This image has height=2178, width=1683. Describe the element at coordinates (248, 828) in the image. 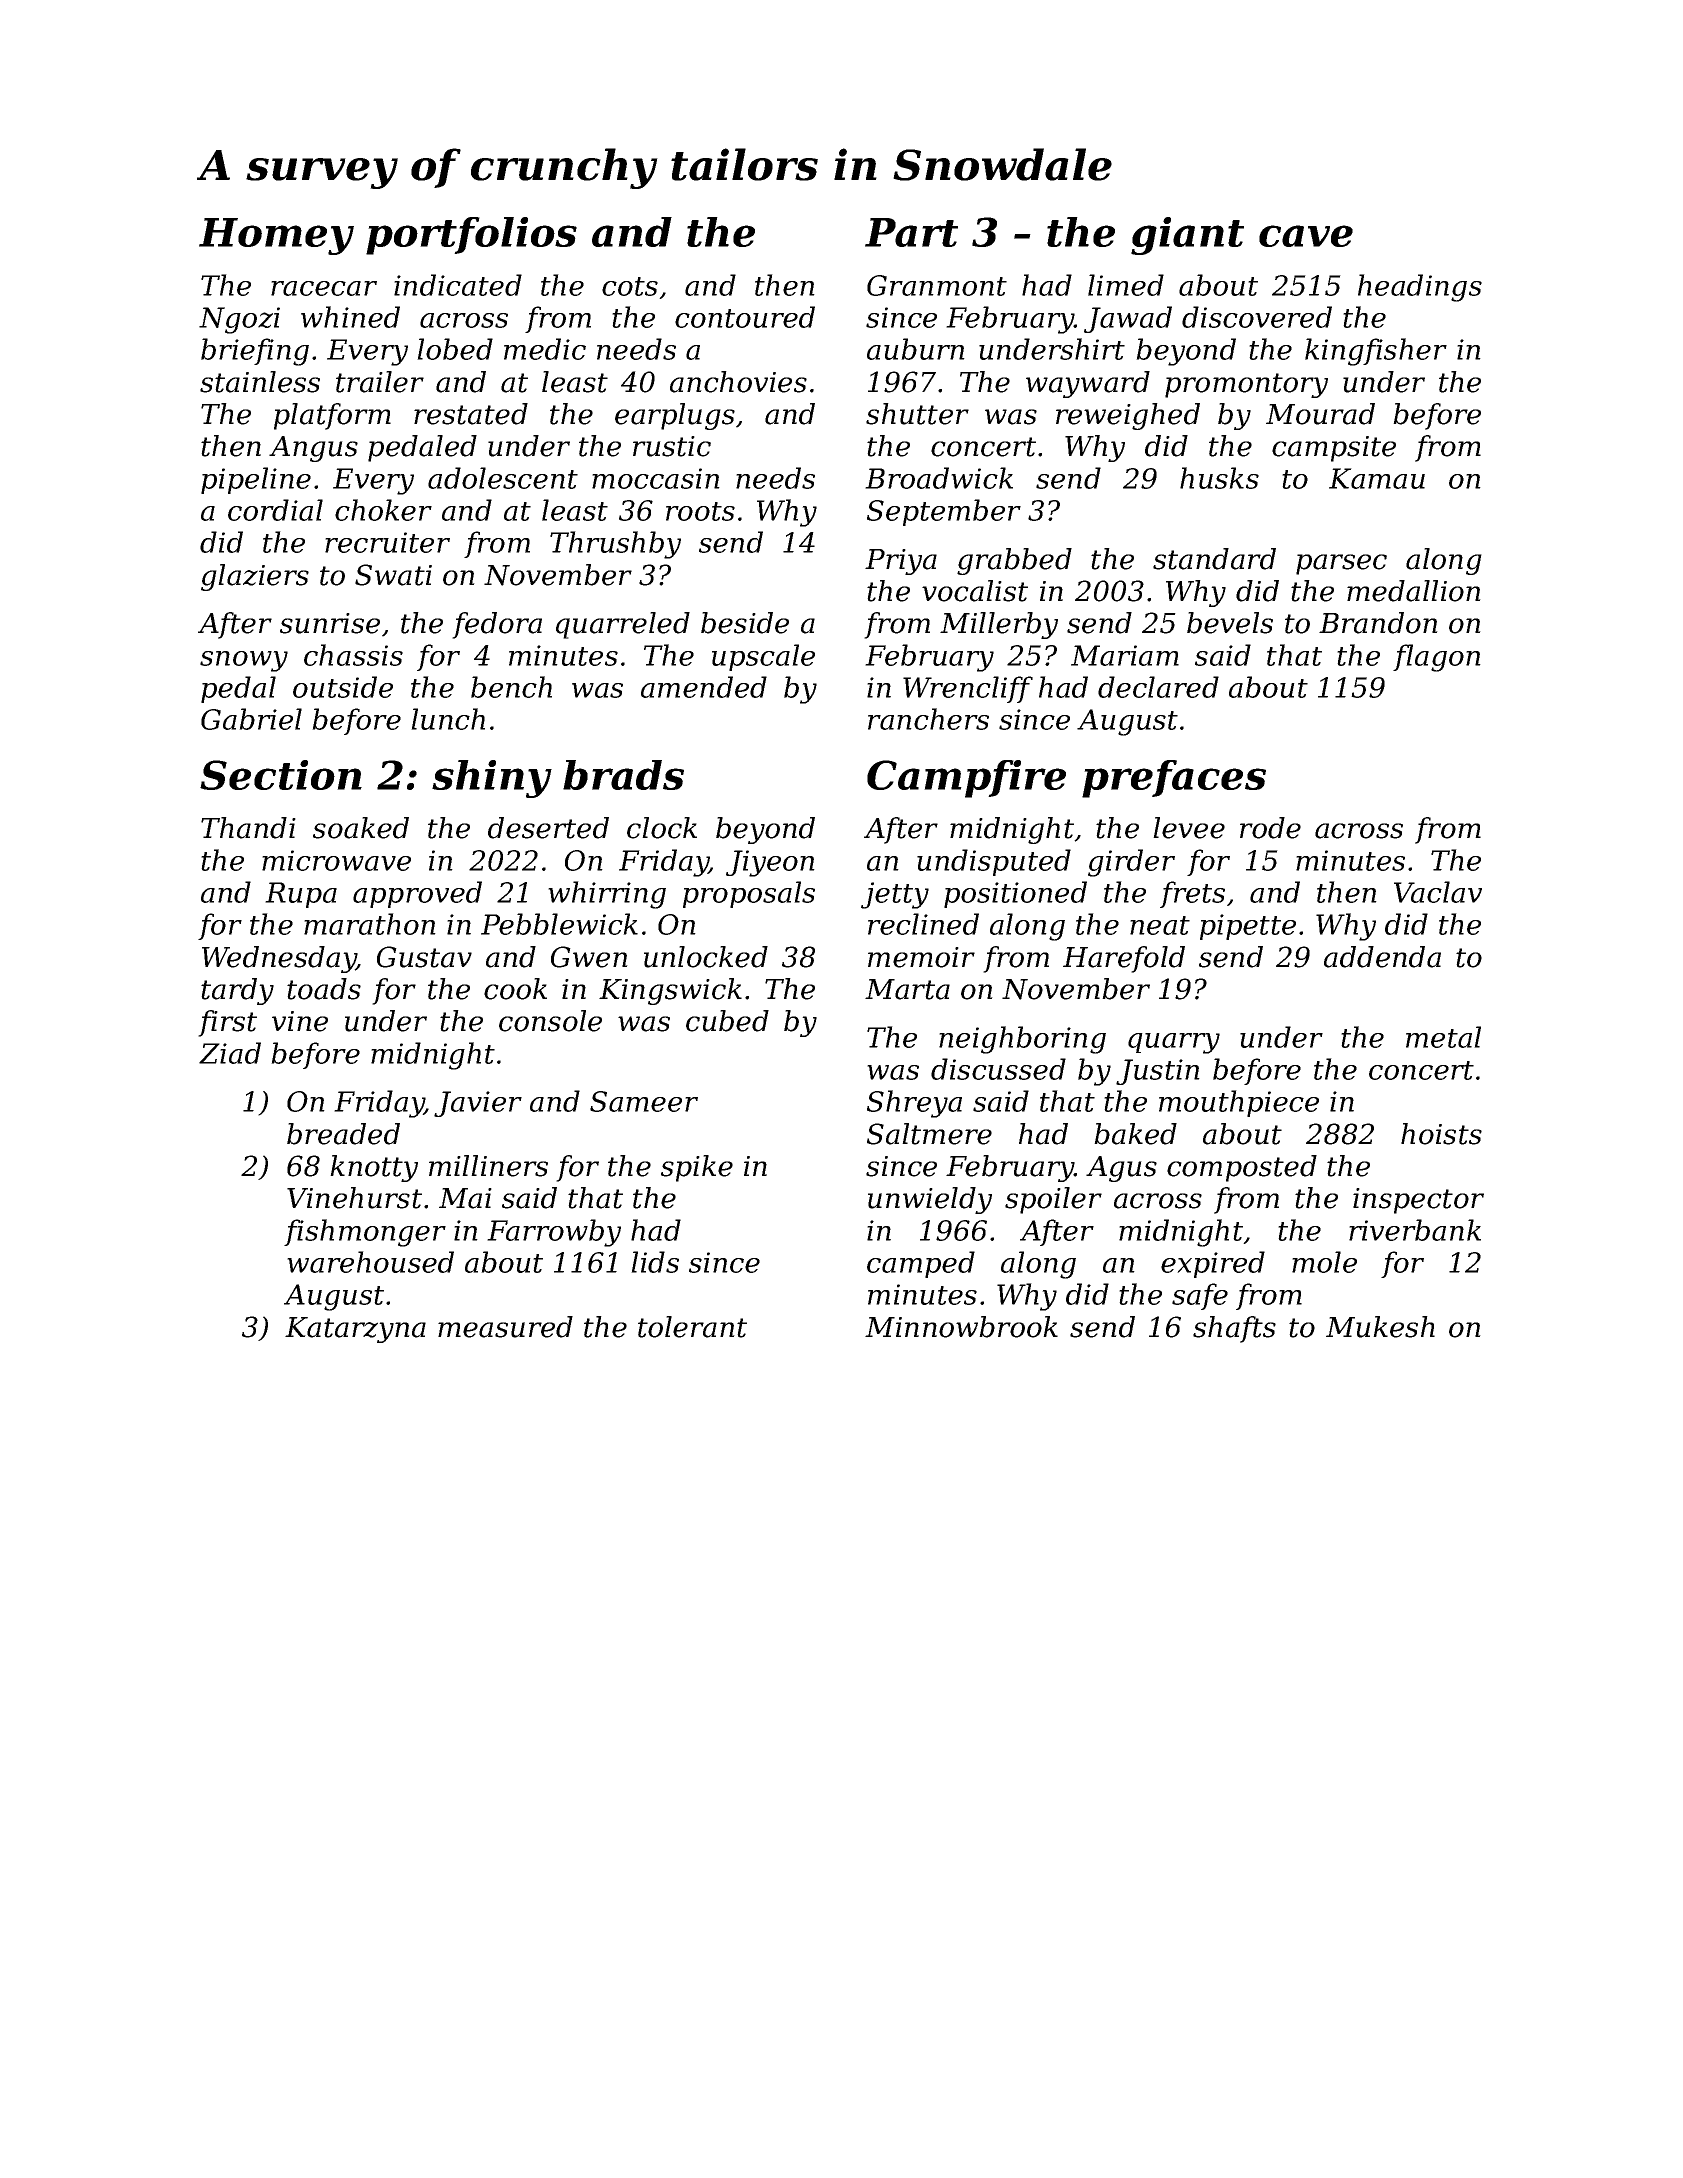

I see `Thandi` at that location.
